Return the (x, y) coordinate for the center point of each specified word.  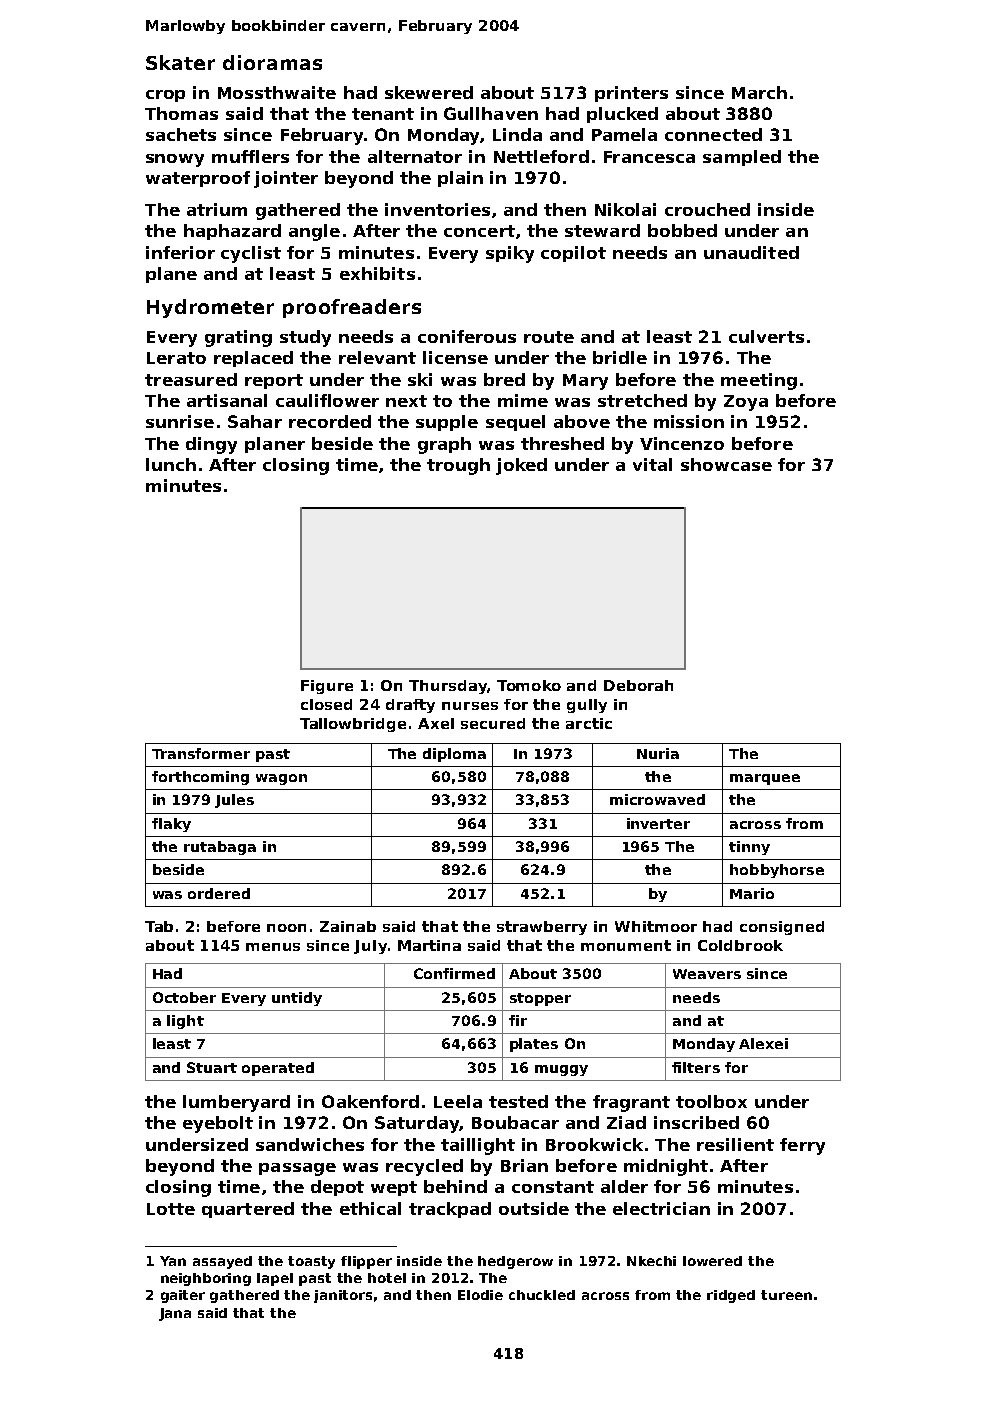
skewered (429, 92)
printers (631, 94)
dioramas (272, 62)
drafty (410, 706)
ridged (731, 1296)
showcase (726, 464)
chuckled (542, 1295)
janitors (343, 1296)
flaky (171, 825)
